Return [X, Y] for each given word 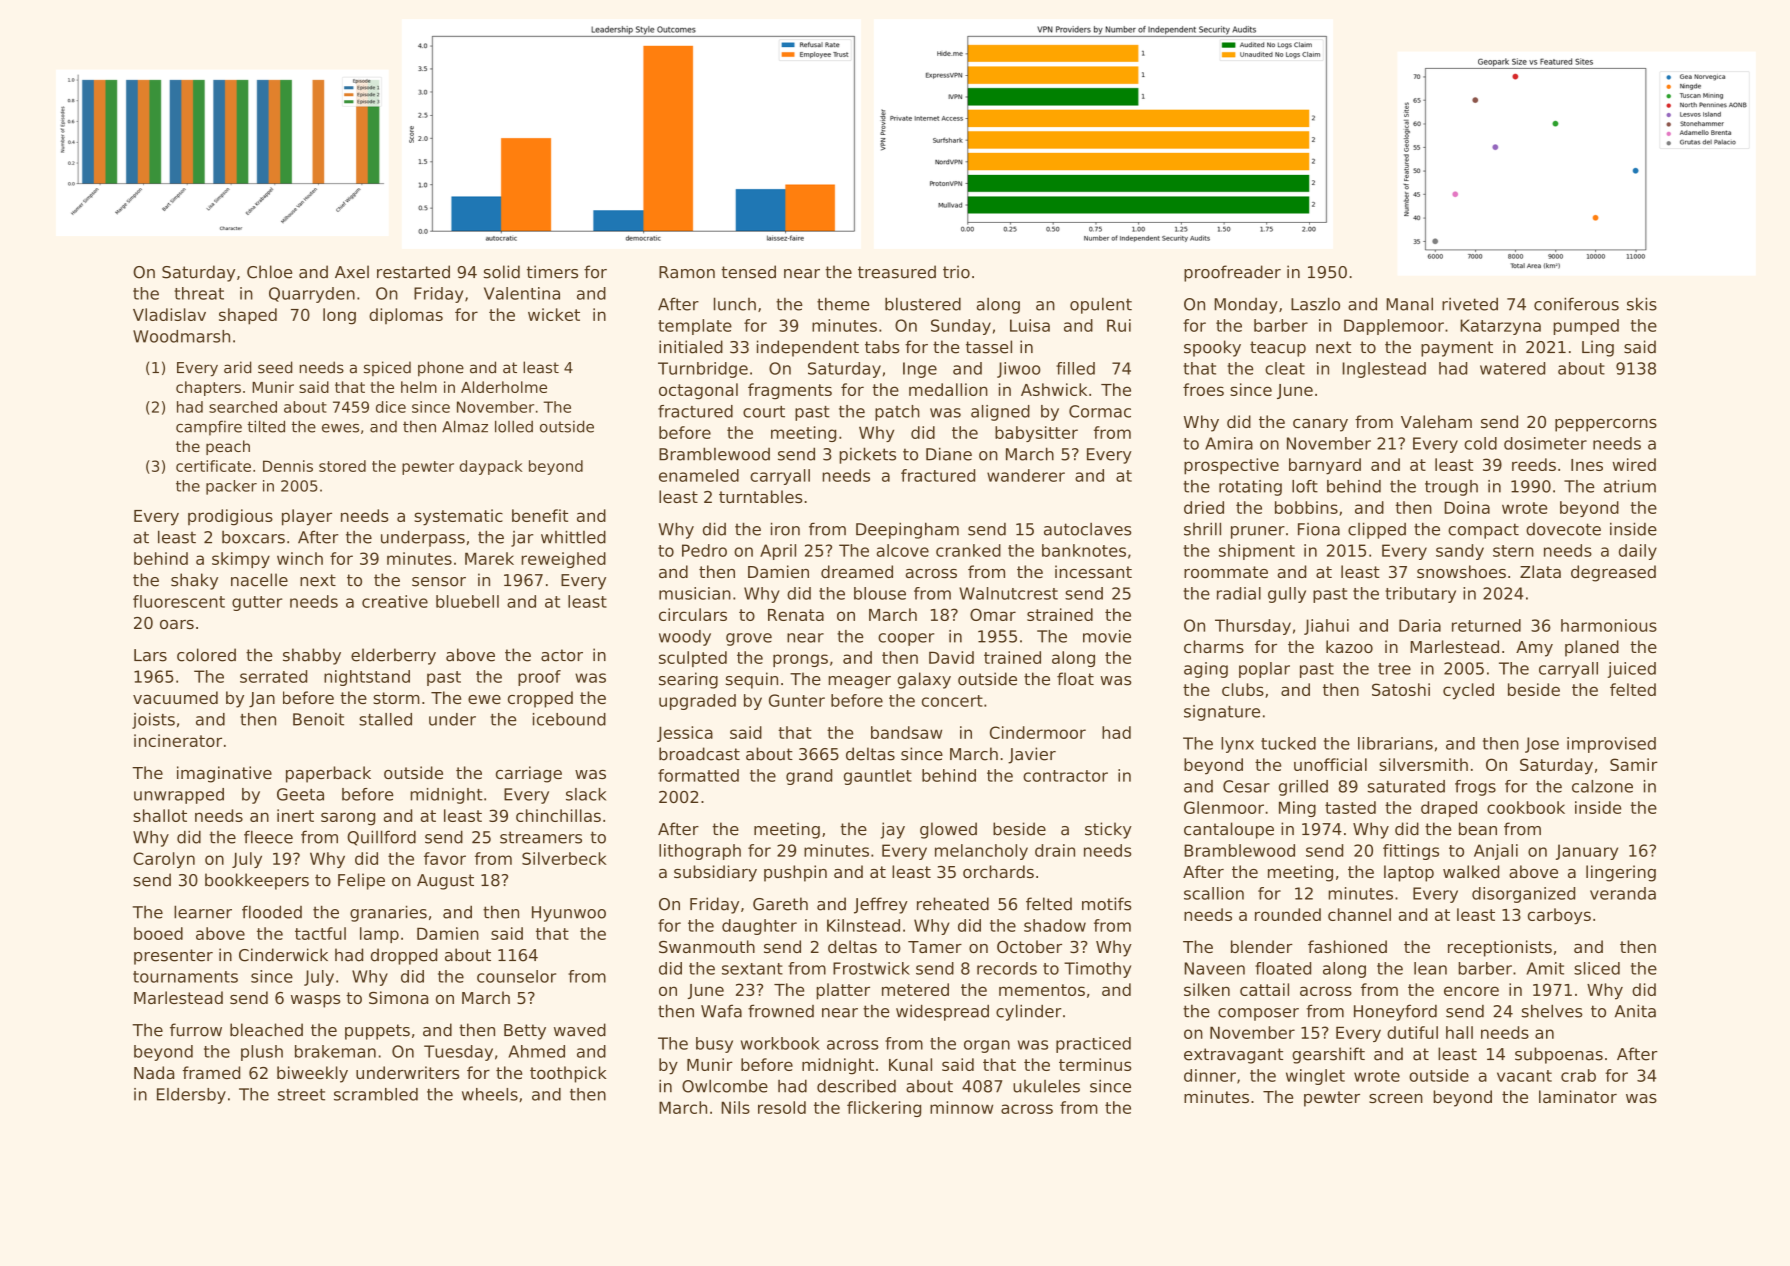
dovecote [1563, 529]
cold [1480, 443]
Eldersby [191, 1096]
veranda [1623, 893]
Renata [796, 615]
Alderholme [504, 387]
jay [893, 830]
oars [177, 624]
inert [295, 815]
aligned [1000, 413]
